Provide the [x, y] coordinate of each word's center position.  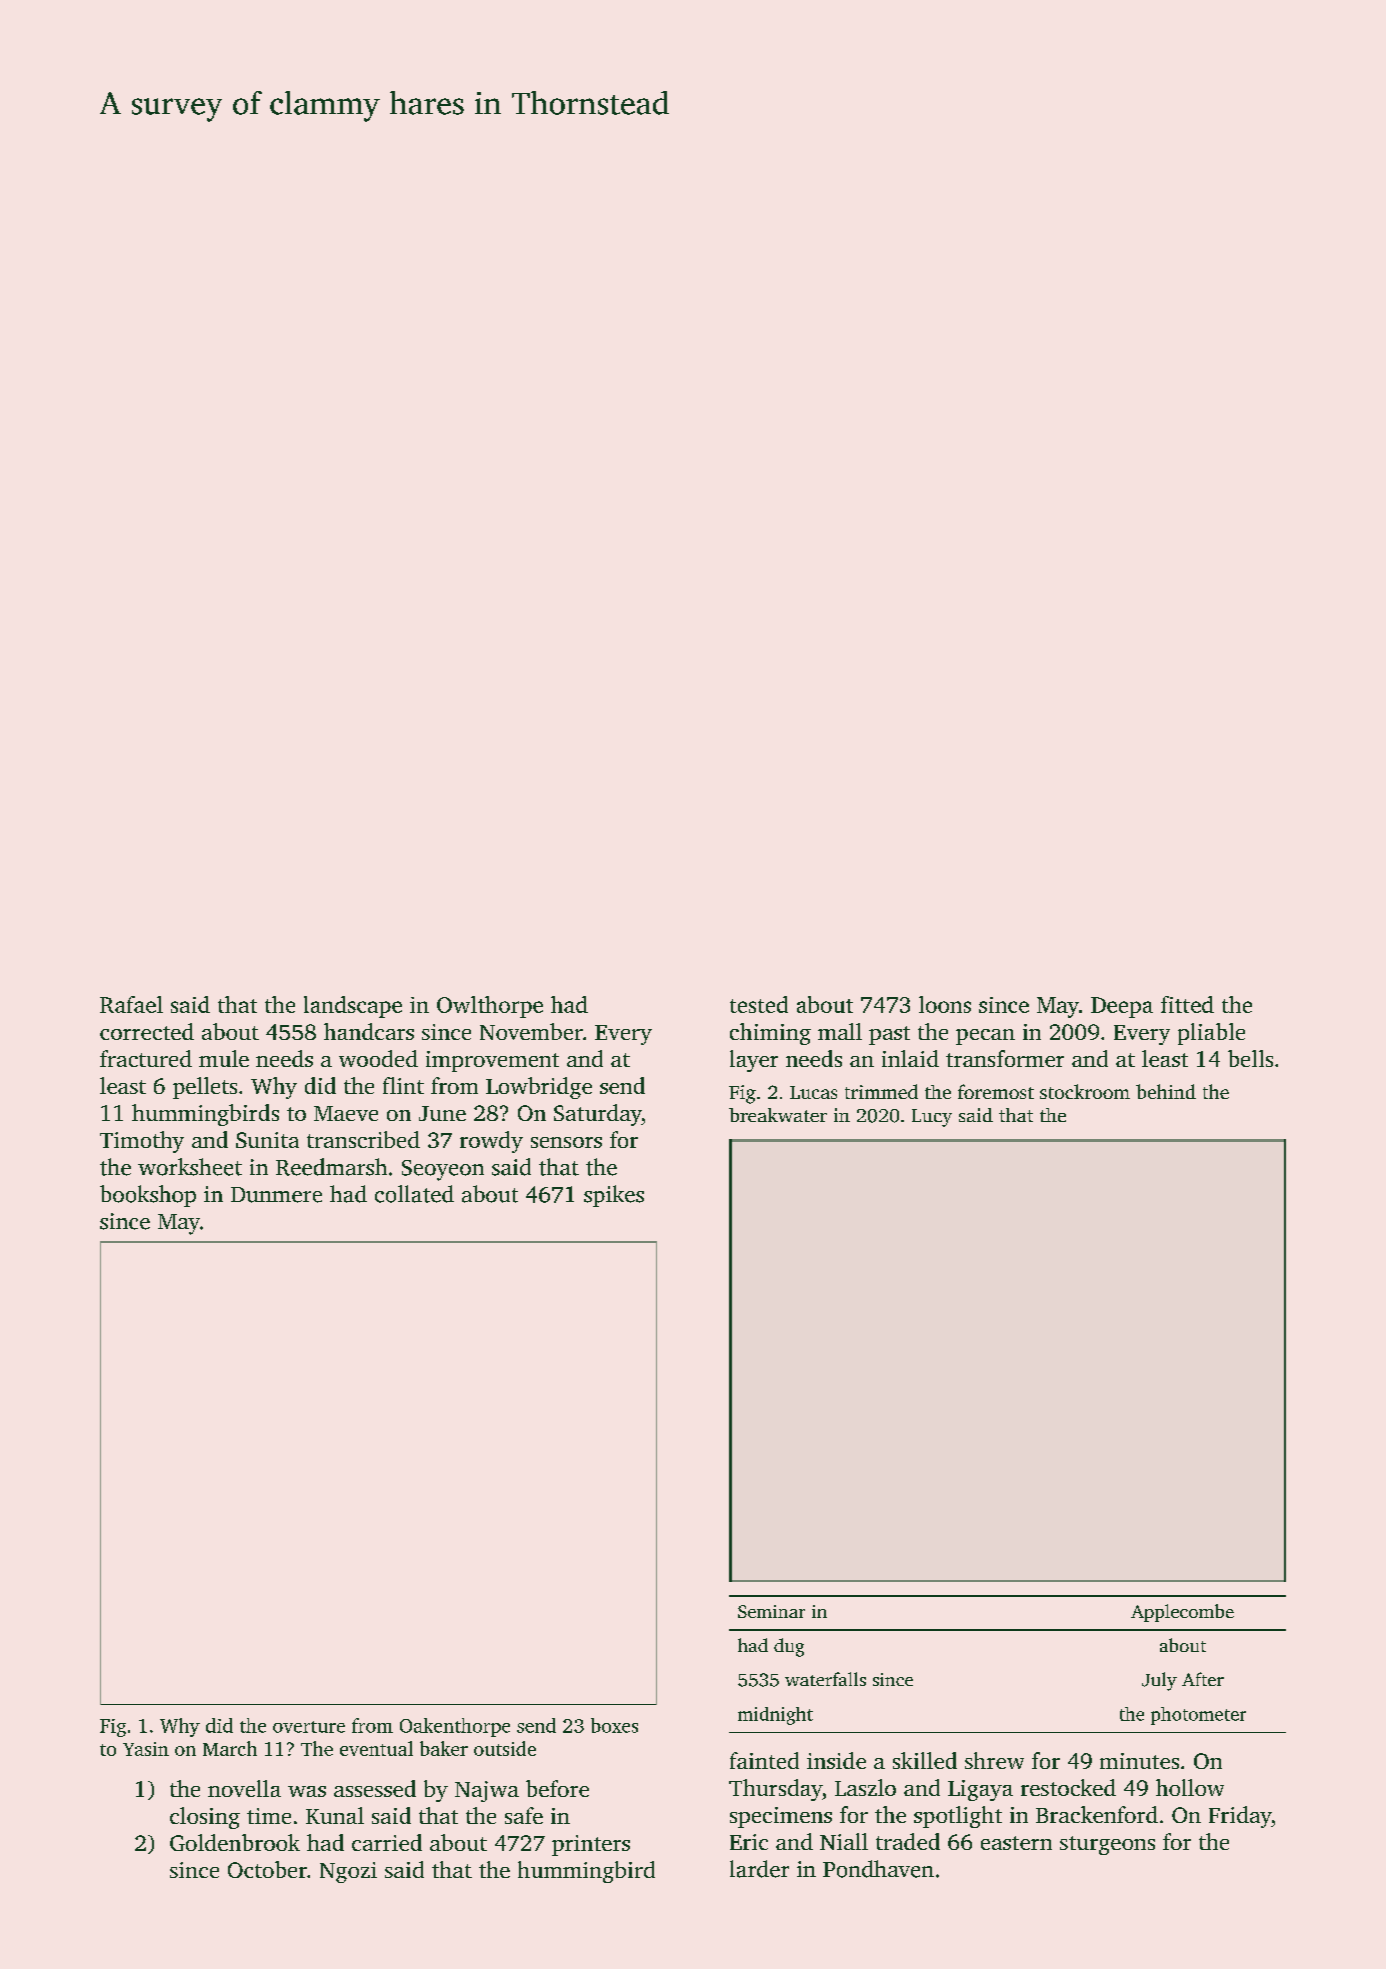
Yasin [146, 1749]
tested [759, 1004]
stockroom [1085, 1091]
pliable [1211, 1034]
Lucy [932, 1118]
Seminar [771, 1611]
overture [309, 1727]
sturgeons [1107, 1845]
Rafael [131, 1004]
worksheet [190, 1167]
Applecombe [1182, 1613]
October [267, 1869]
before [557, 1788]
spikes [614, 1196]
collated [414, 1194]
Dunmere [276, 1195]
